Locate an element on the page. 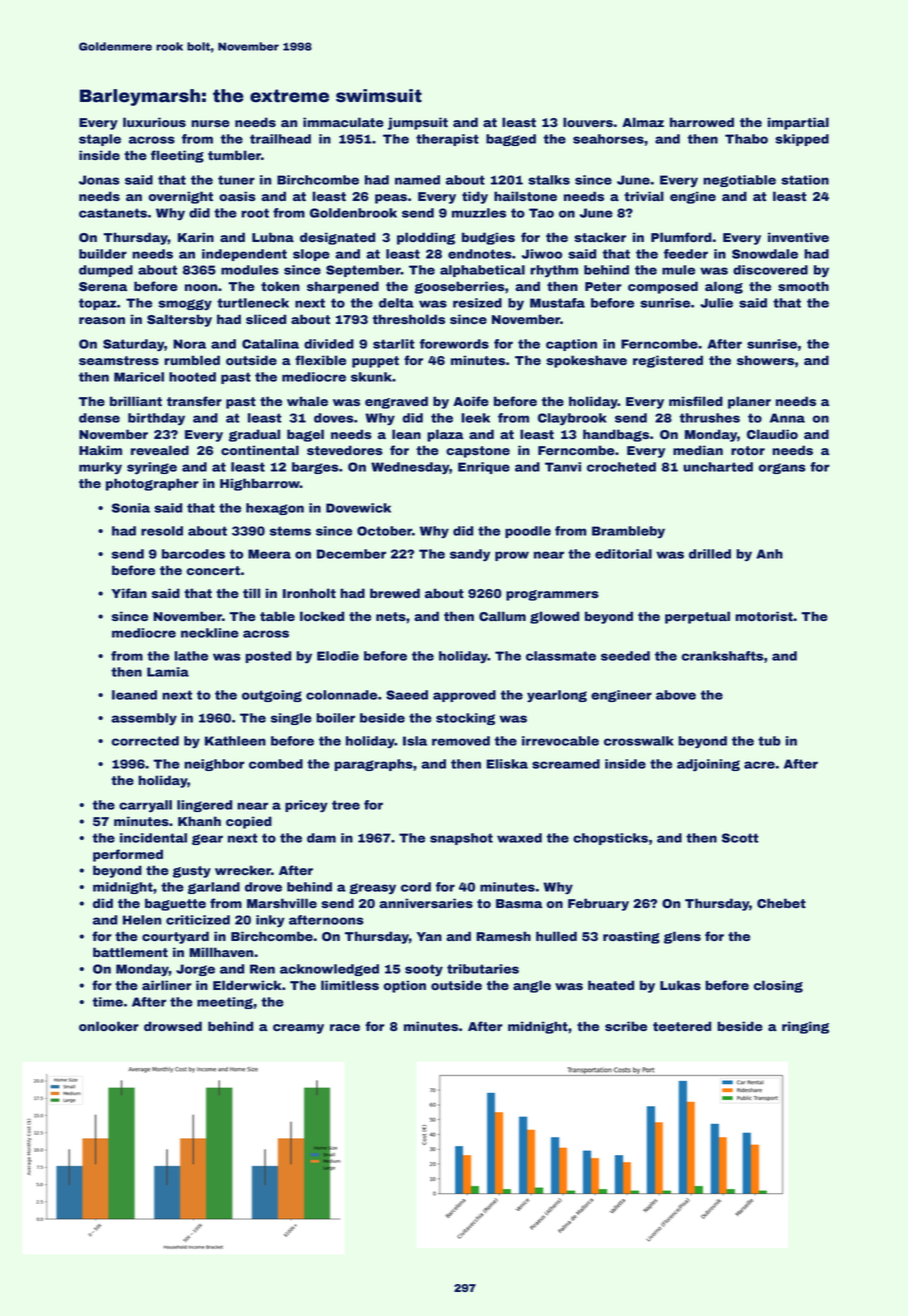 The height and width of the image is (1316, 908). Helen is located at coordinates (142, 920).
